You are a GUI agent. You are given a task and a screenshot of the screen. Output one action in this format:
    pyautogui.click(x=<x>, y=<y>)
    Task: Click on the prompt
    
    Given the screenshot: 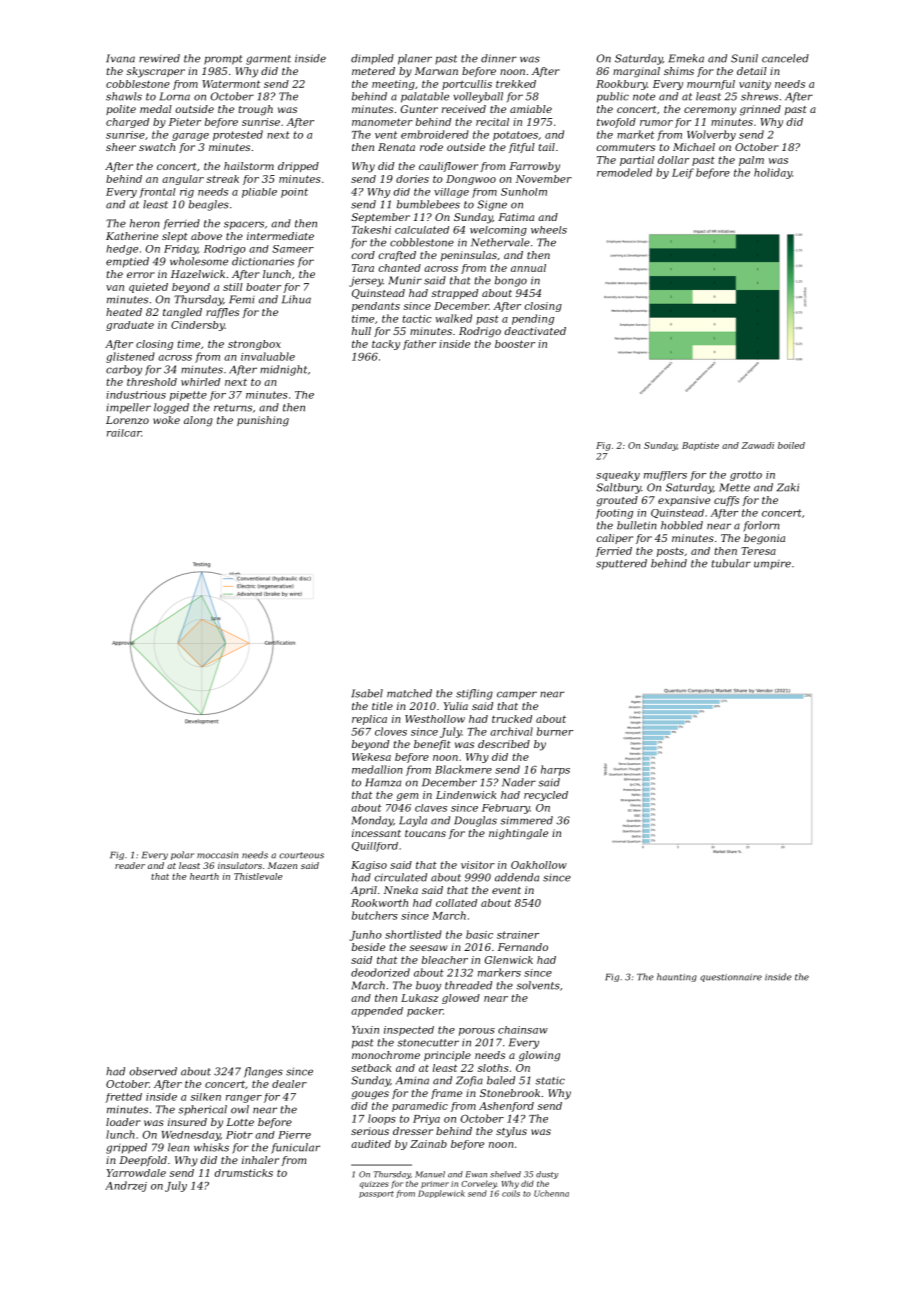 What is the action you would take?
    pyautogui.click(x=223, y=60)
